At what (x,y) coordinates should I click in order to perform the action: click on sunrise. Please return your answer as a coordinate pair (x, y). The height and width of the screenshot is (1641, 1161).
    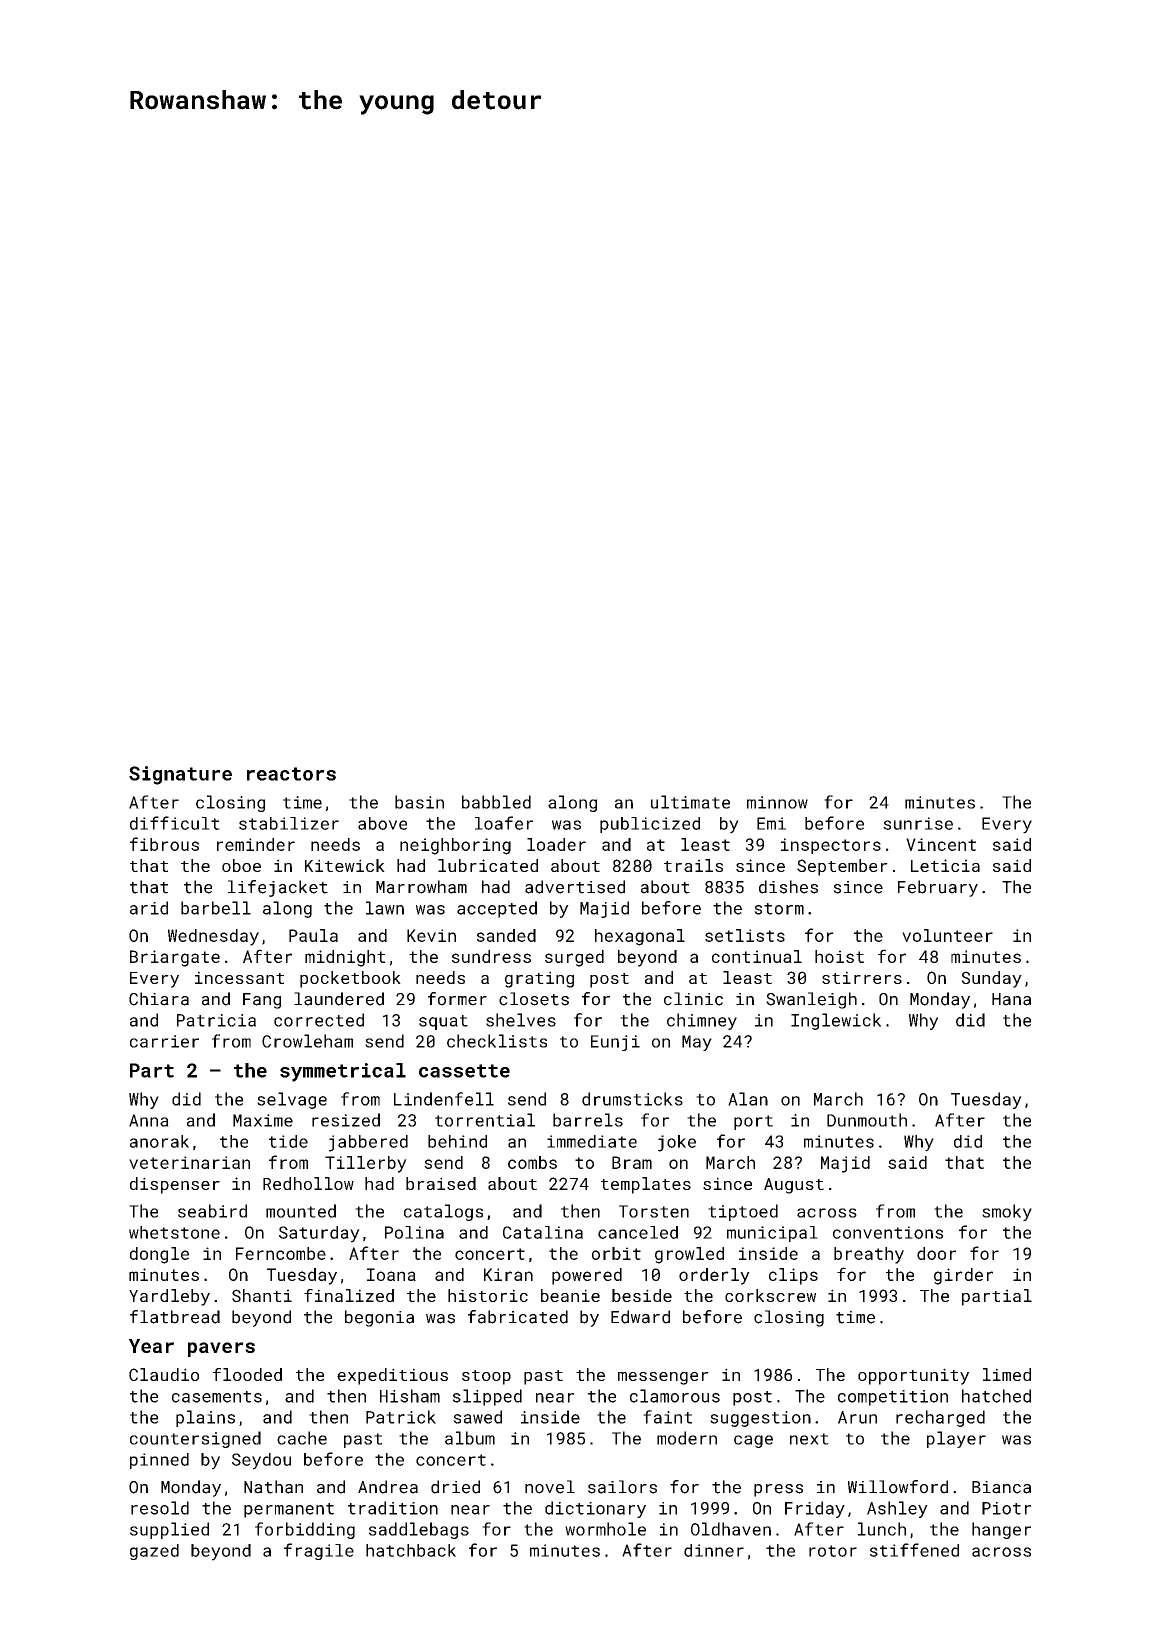
    Looking at the image, I should click on (918, 823).
